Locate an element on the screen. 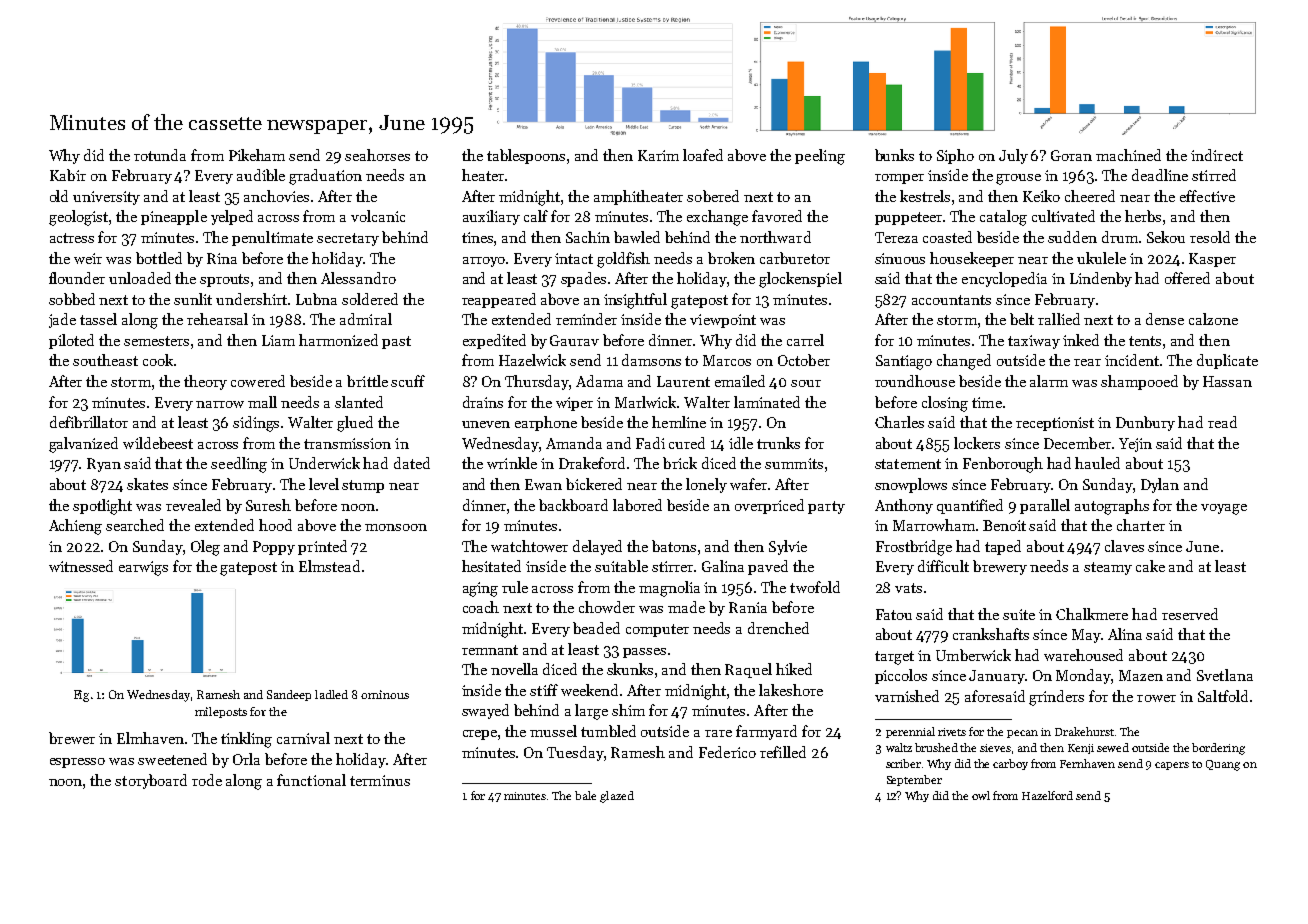 The height and width of the screenshot is (924, 1308). insightful is located at coordinates (635, 301).
